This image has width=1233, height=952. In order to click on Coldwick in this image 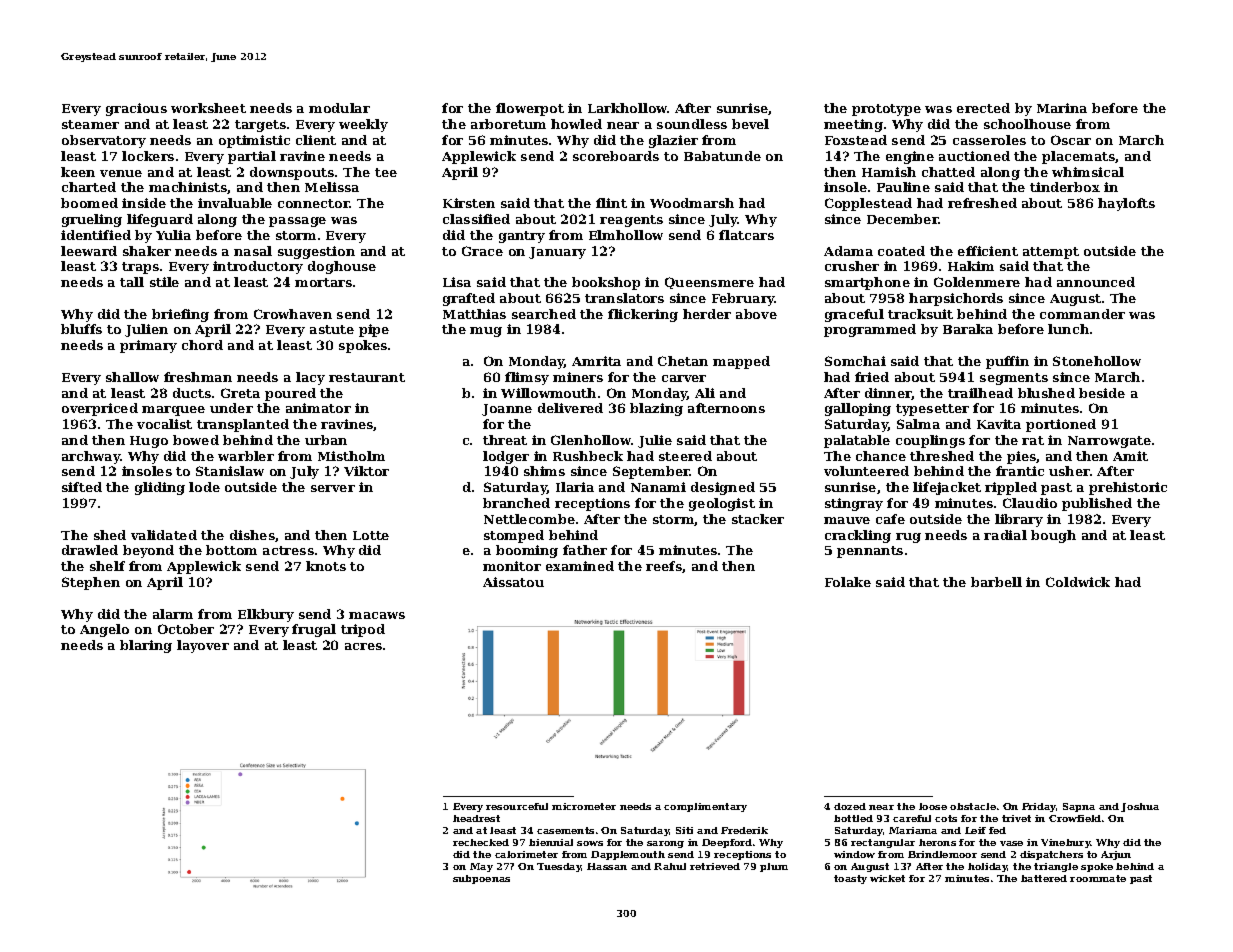, I will do `click(1078, 582)`.
